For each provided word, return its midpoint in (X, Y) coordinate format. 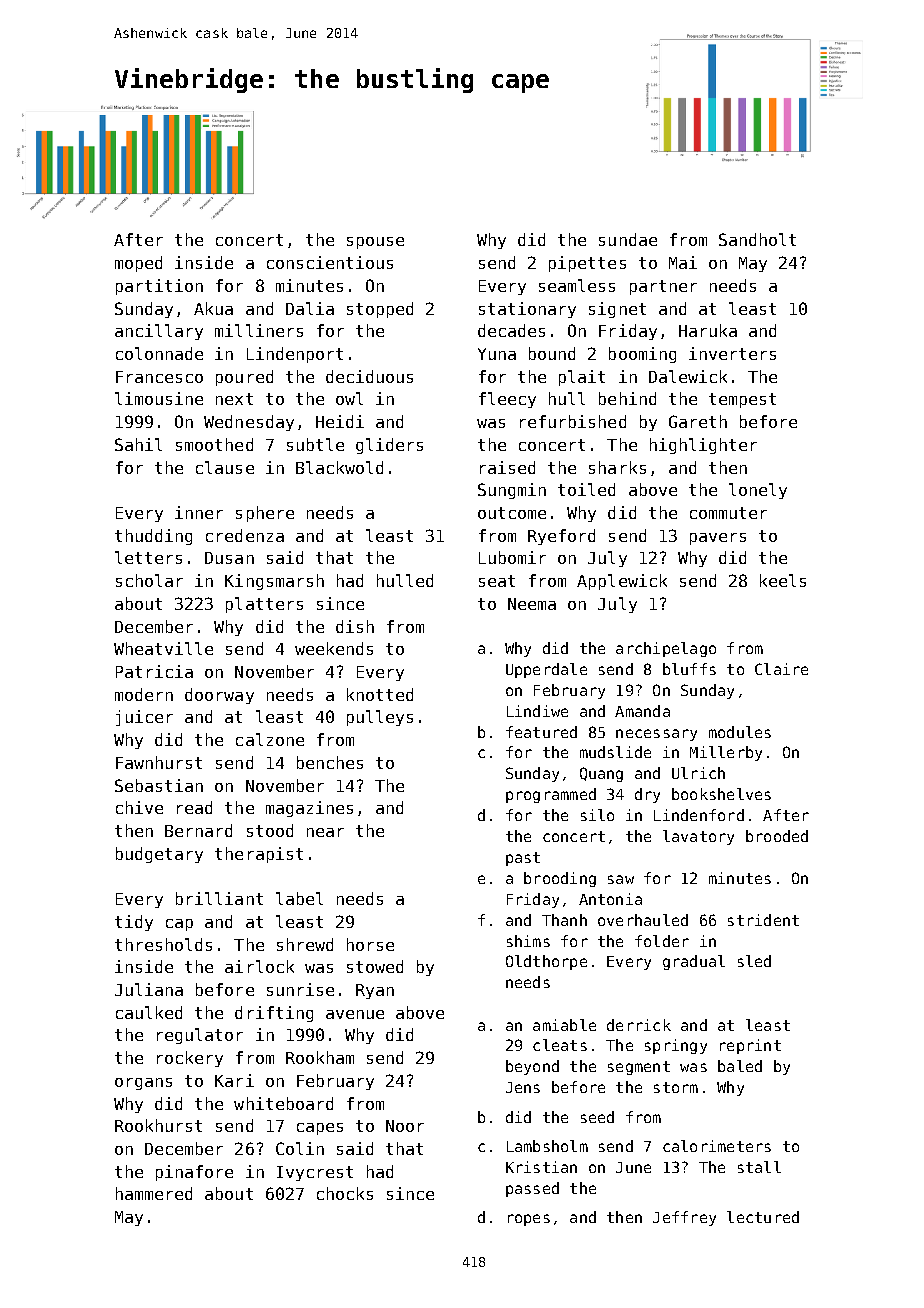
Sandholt (757, 239)
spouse (375, 243)
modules (740, 732)
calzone (270, 739)
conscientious (330, 262)
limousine (159, 398)
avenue (355, 1014)
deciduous (369, 376)
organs (143, 1084)
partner (663, 287)
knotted (380, 694)
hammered (154, 1193)
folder (662, 941)
